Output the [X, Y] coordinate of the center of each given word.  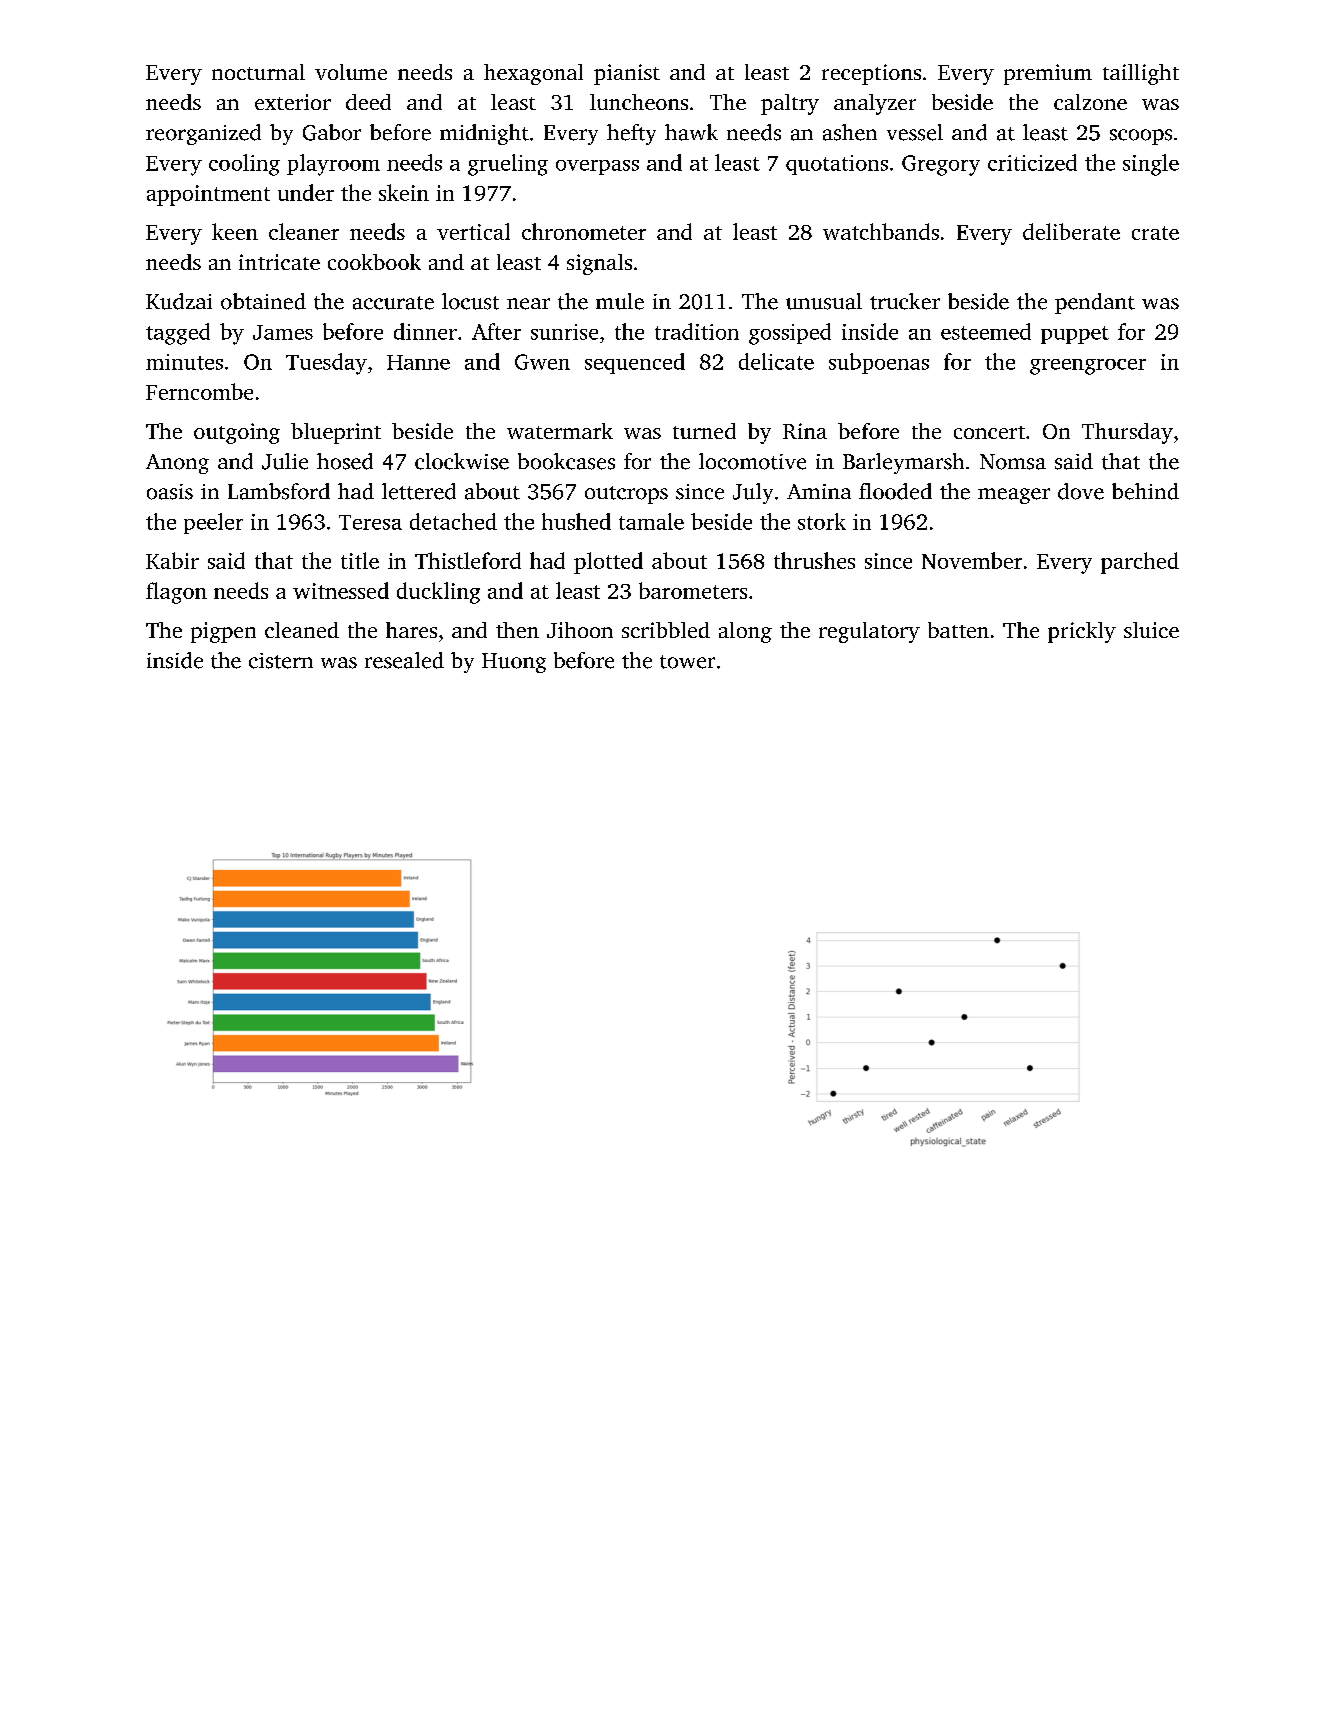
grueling [508, 165]
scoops [1141, 137]
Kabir [172, 560]
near [528, 304]
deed [368, 102]
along [745, 632]
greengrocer [1088, 367]
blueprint [336, 433]
